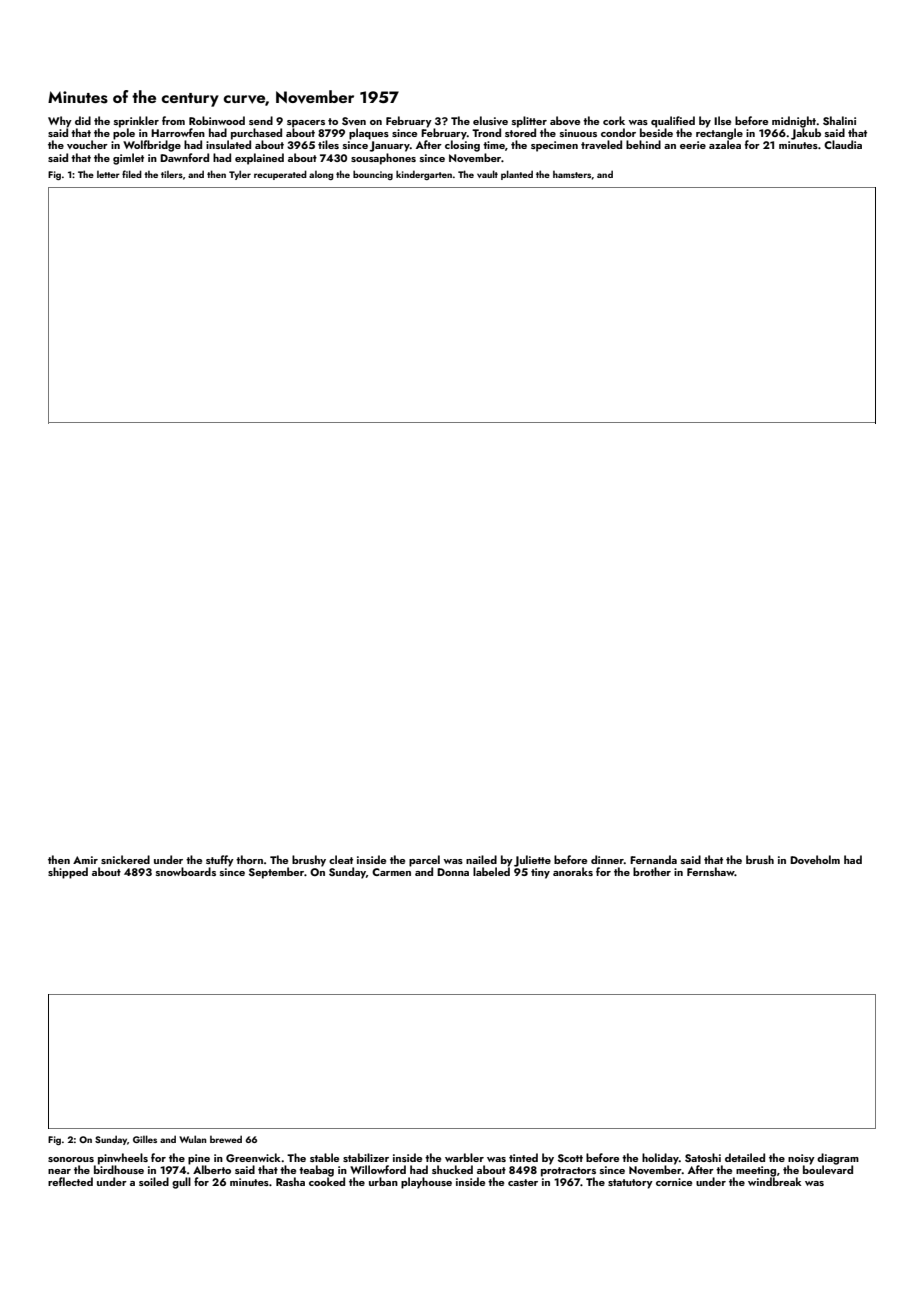 The height and width of the screenshot is (1308, 924). Describe the element at coordinates (145, 1139) in the screenshot. I see `Gilles` at that location.
